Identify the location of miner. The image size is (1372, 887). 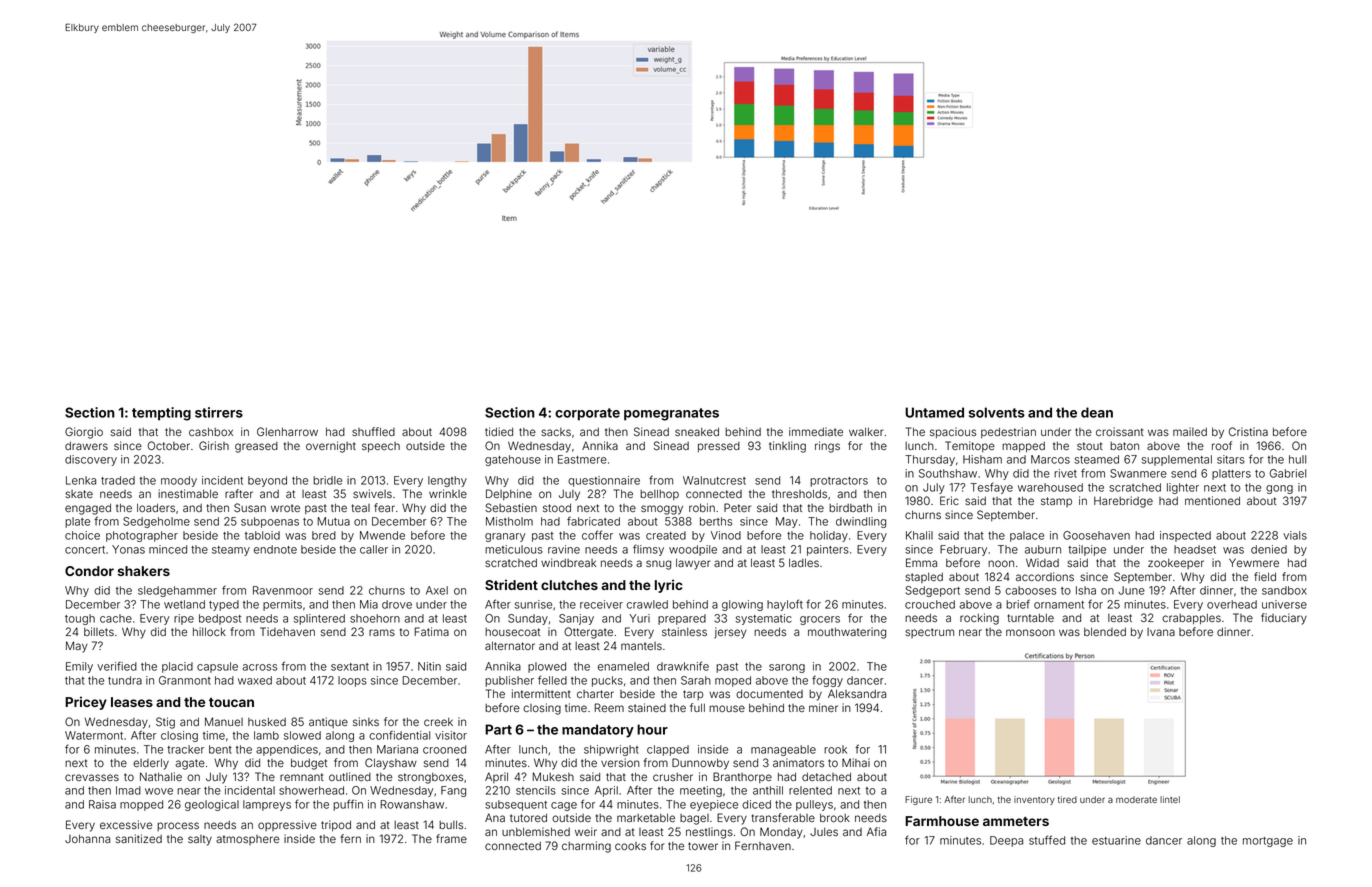
(823, 707).
